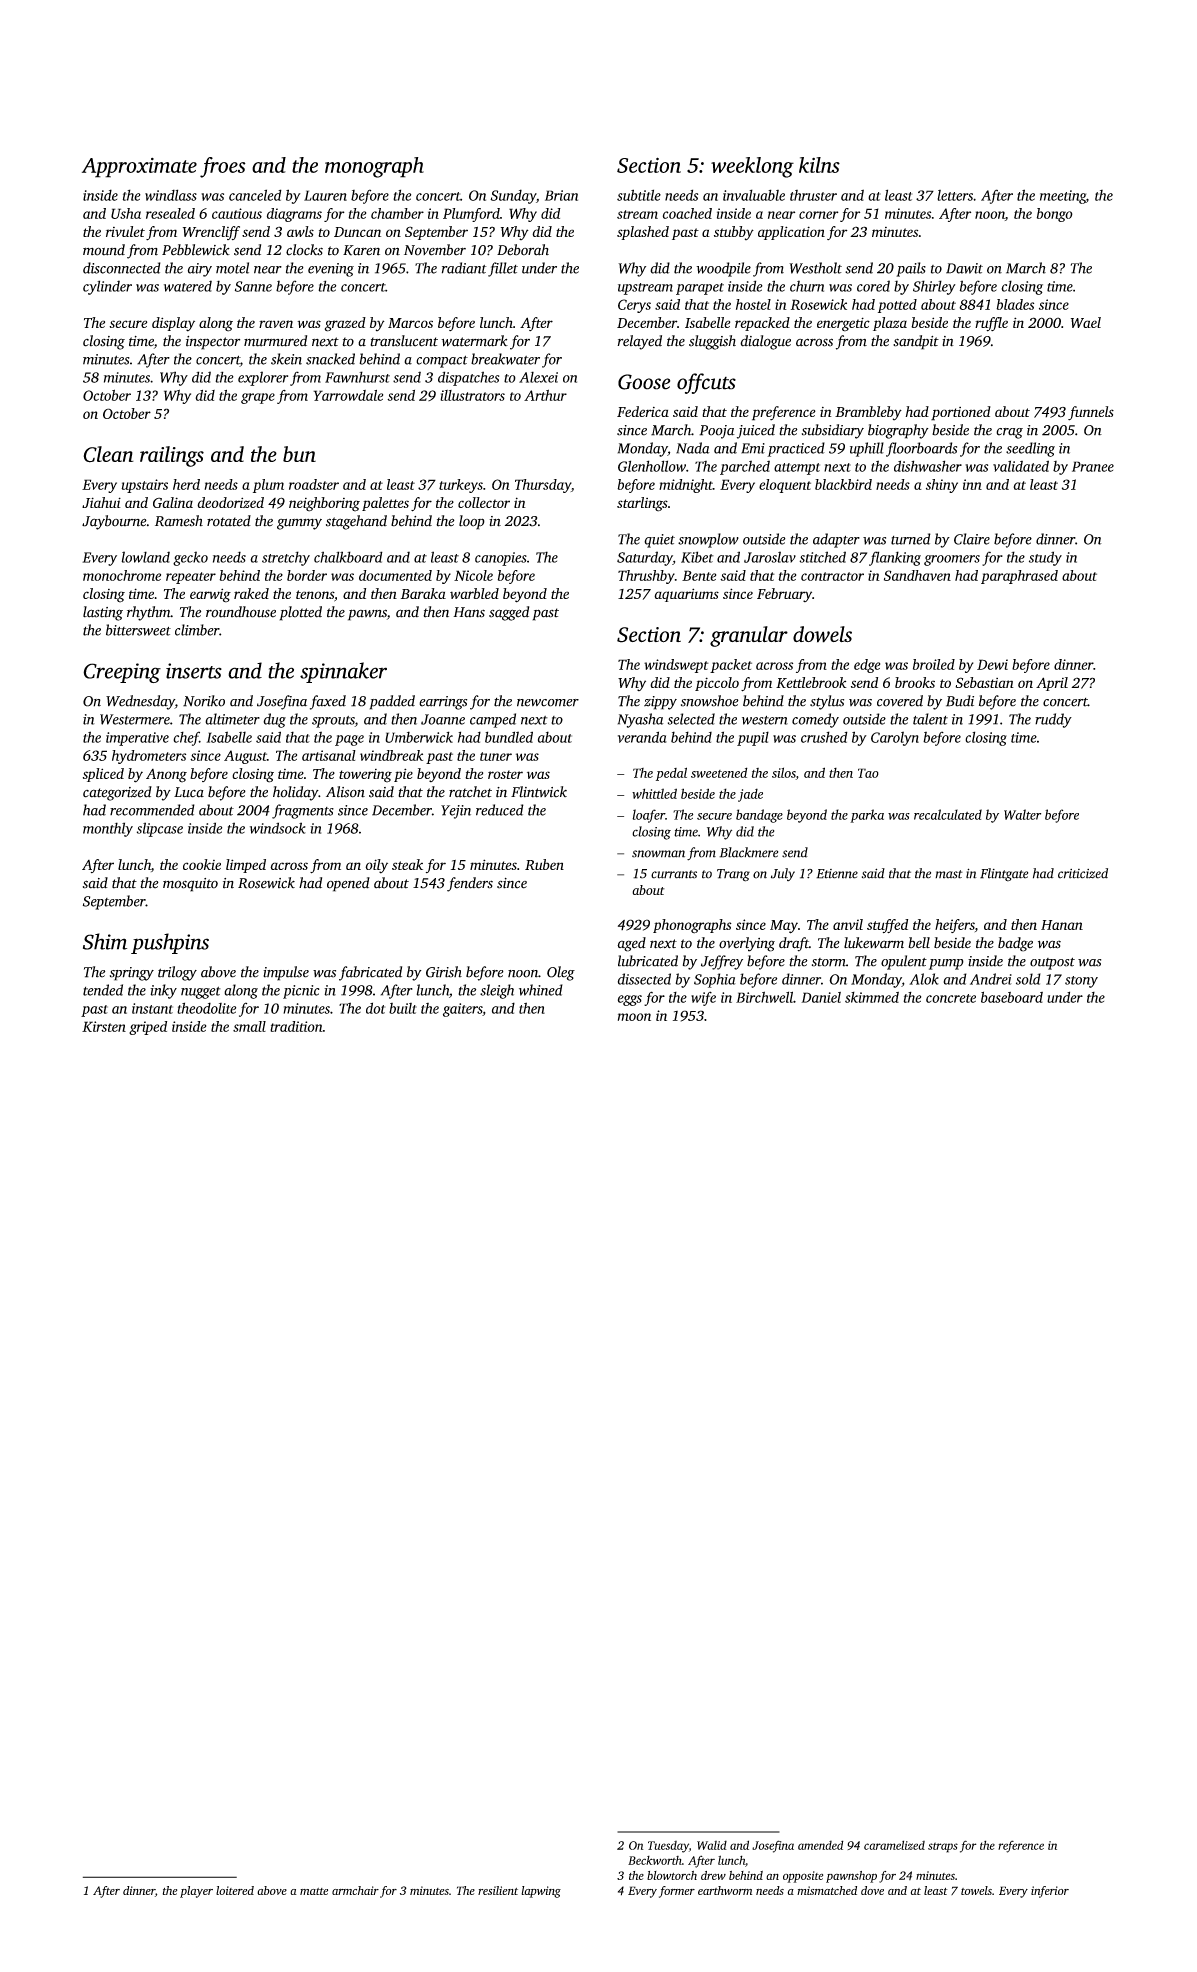 The width and height of the screenshot is (1197, 1972). Describe the element at coordinates (634, 1017) in the screenshot. I see `moon` at that location.
